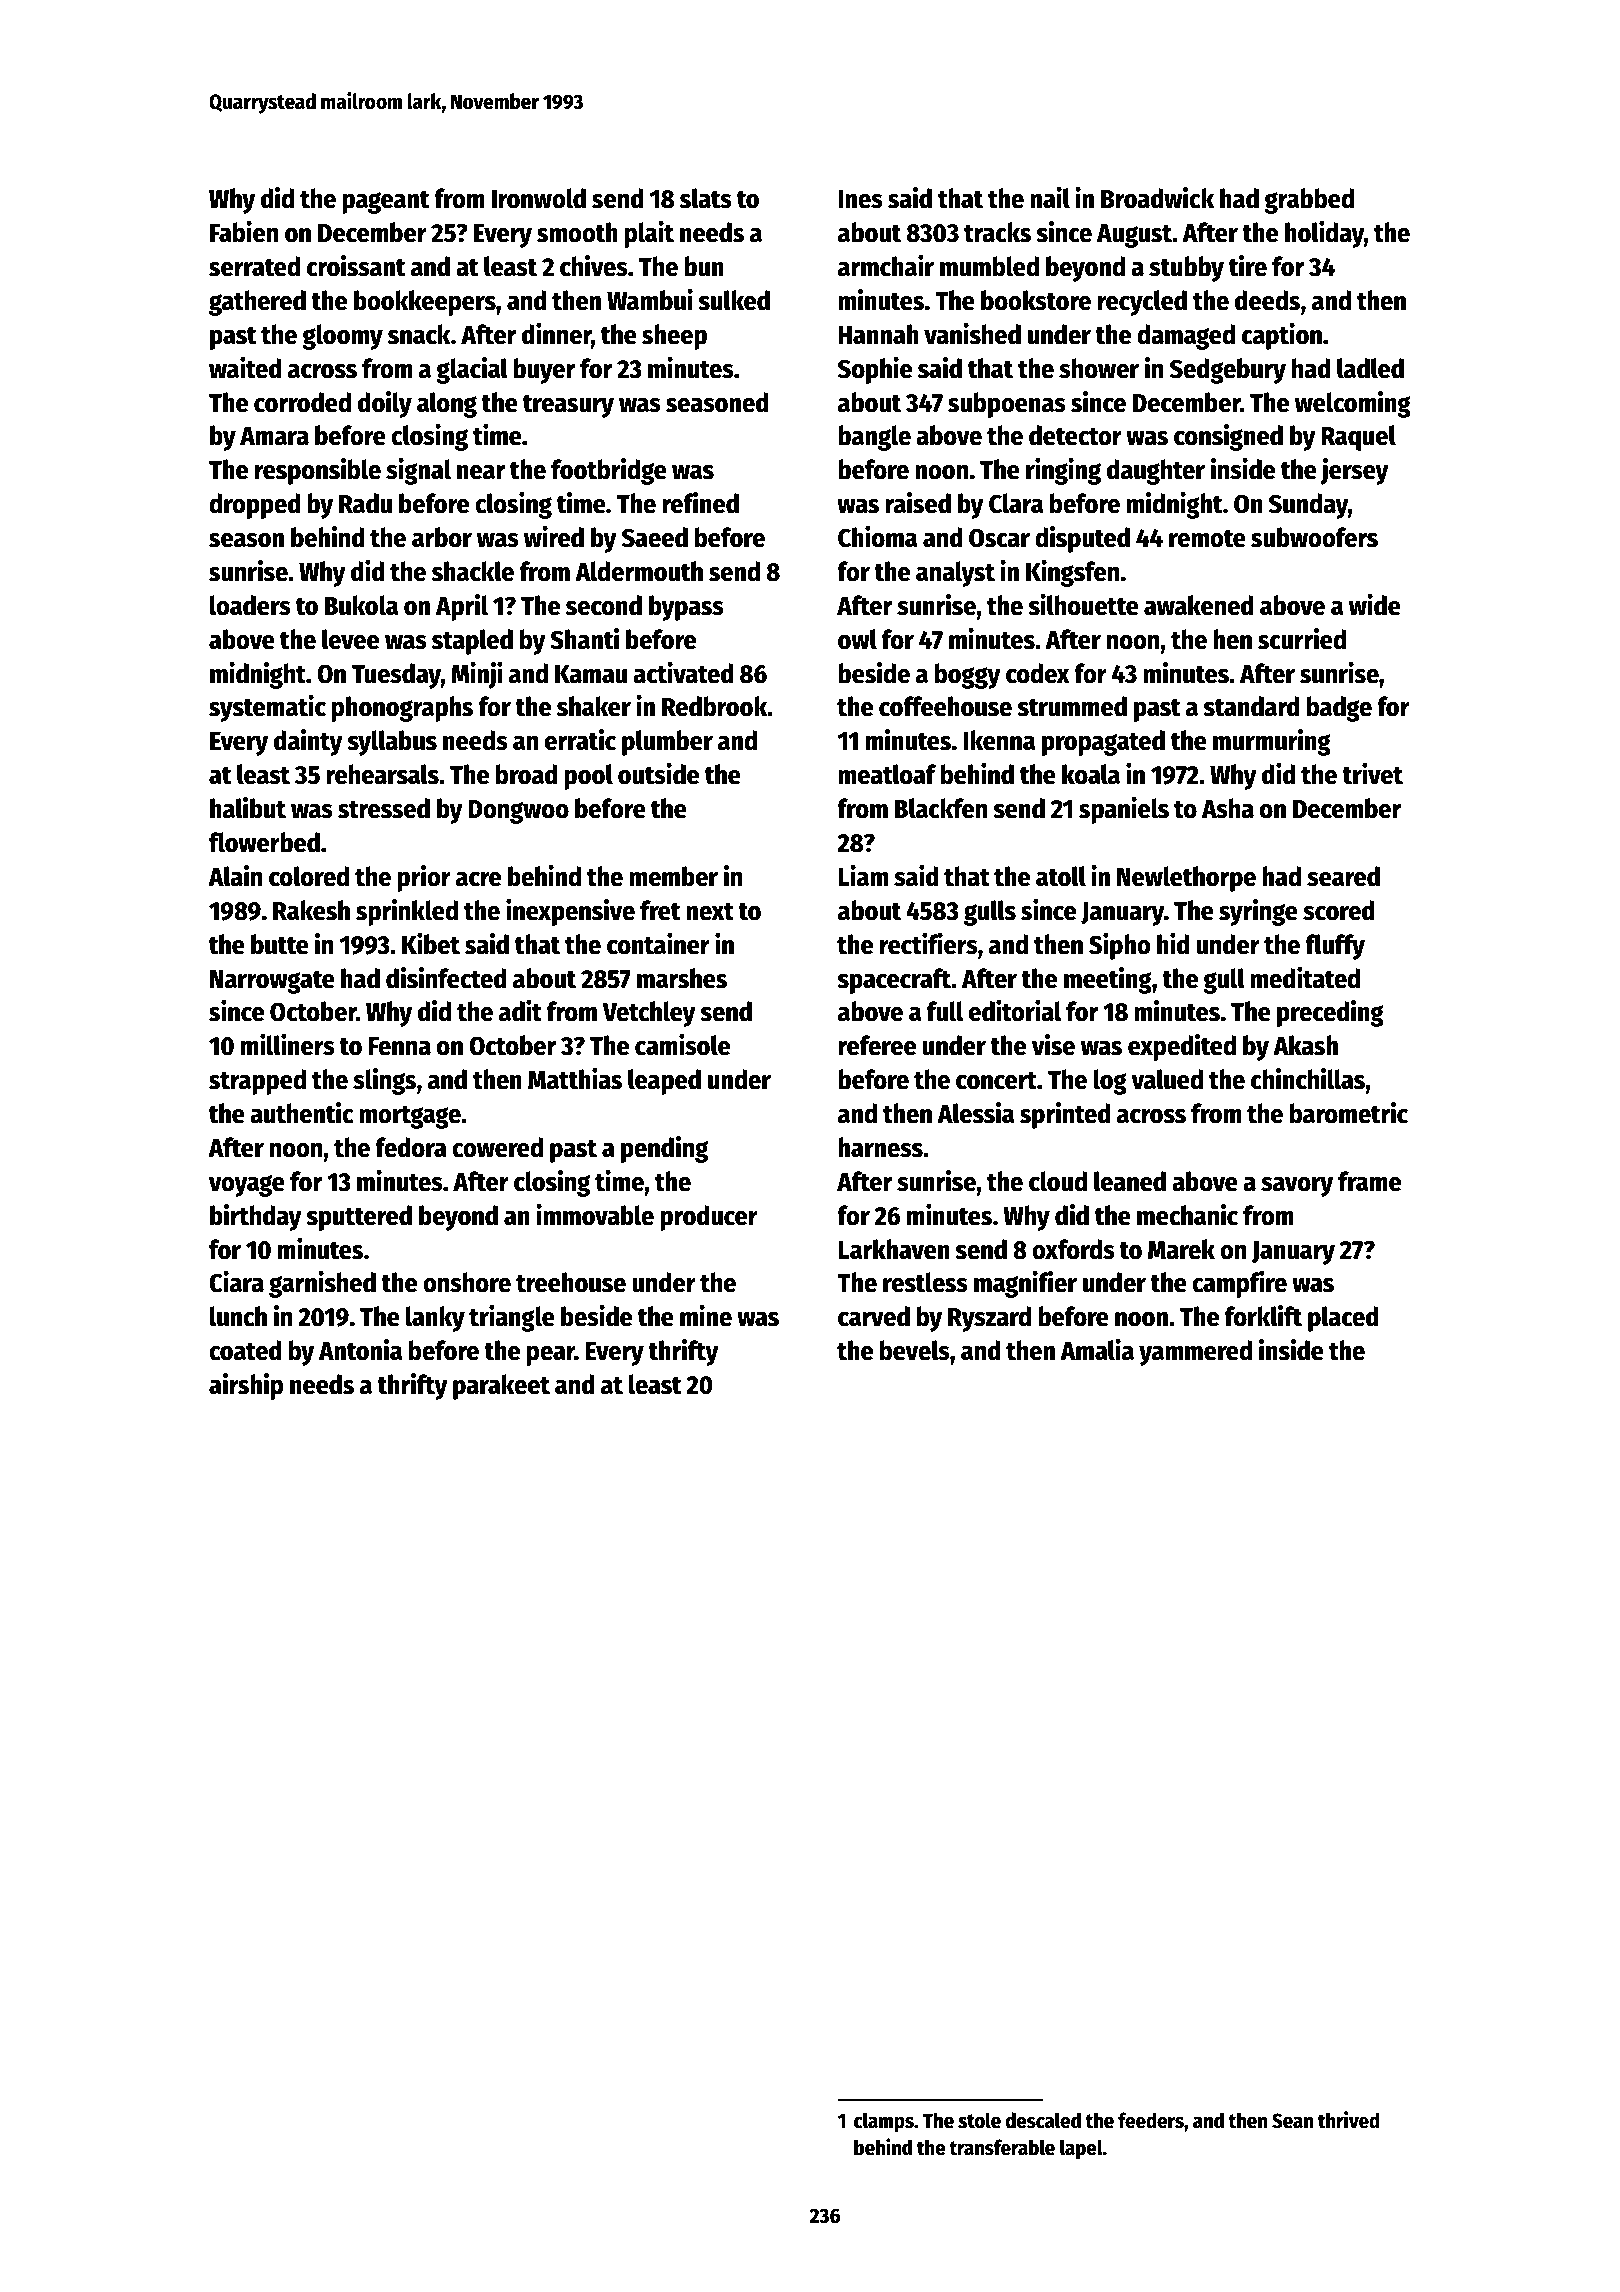 The image size is (1620, 2292). What do you see at coordinates (884, 2122) in the screenshot?
I see `clamps` at bounding box center [884, 2122].
